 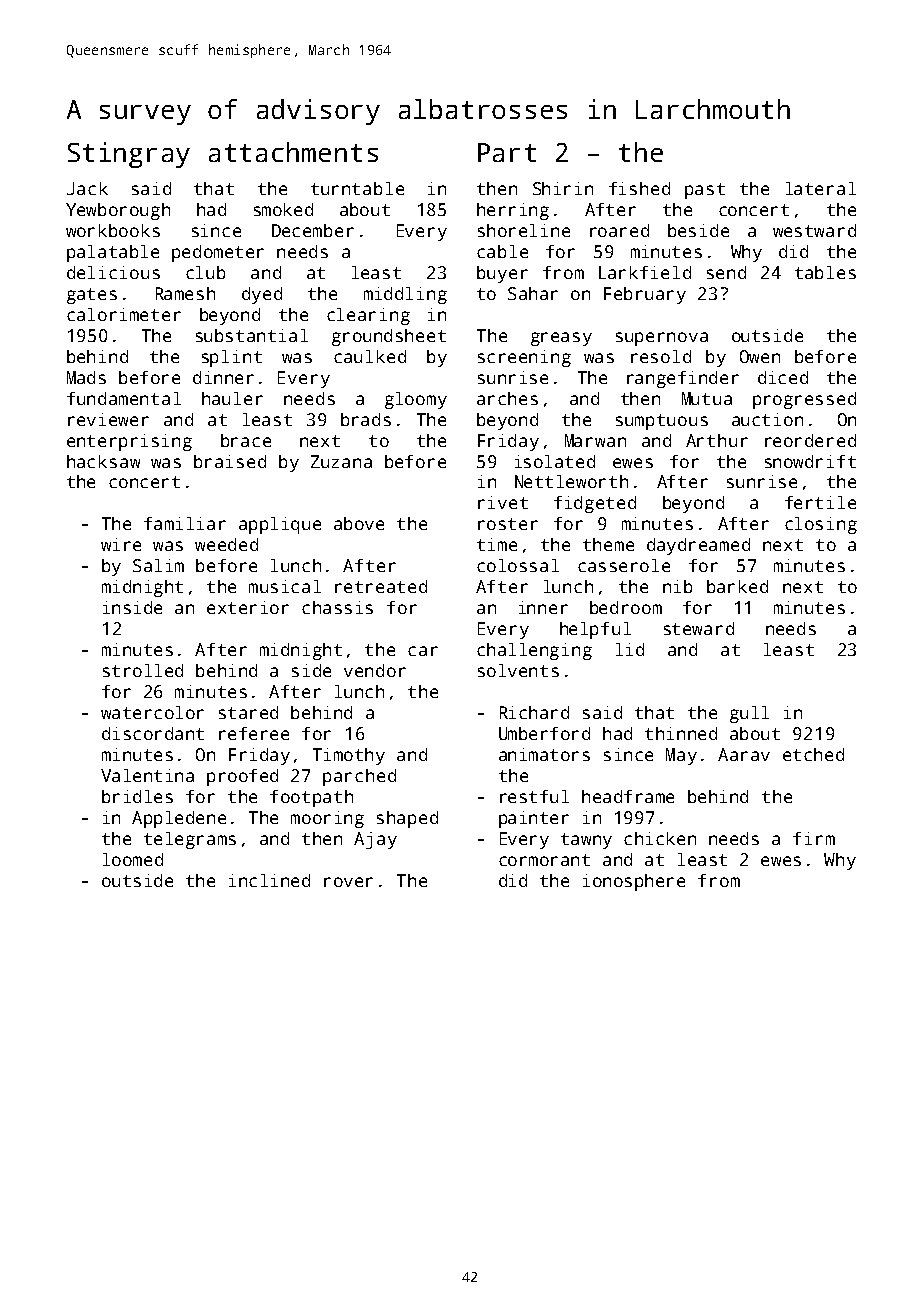 What do you see at coordinates (381, 586) in the screenshot?
I see `retreated` at bounding box center [381, 586].
